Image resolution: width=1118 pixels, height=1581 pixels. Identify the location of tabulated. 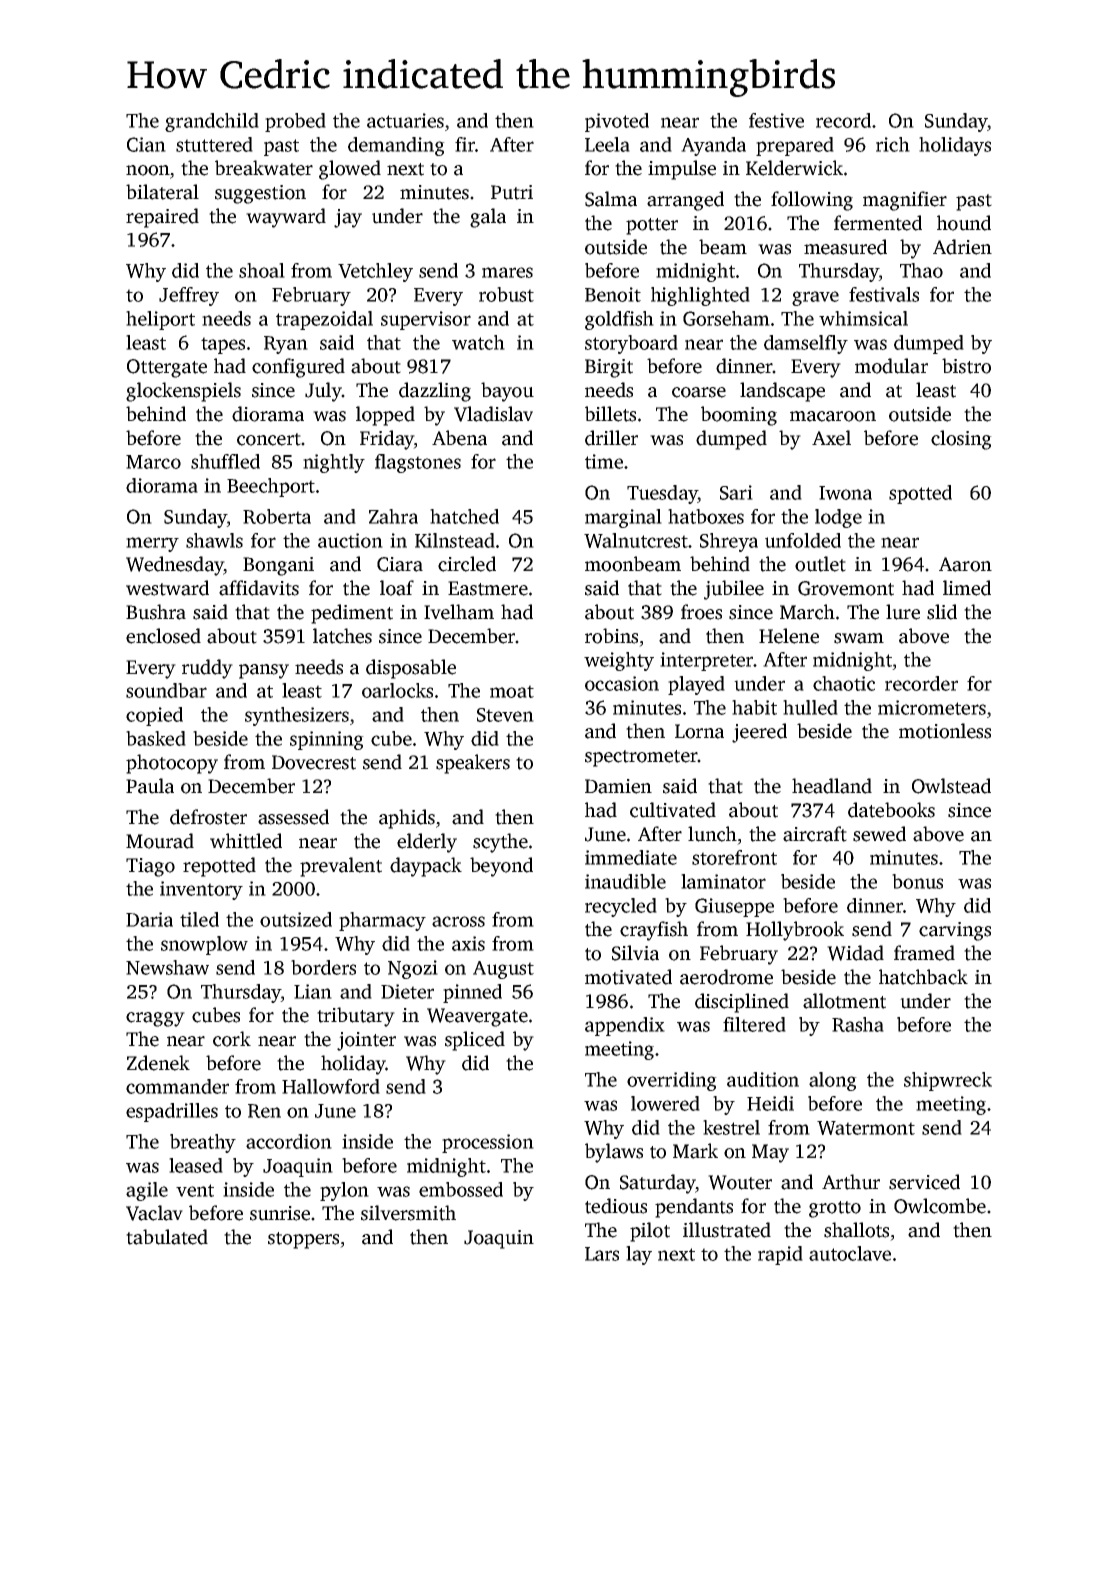
(167, 1237).
